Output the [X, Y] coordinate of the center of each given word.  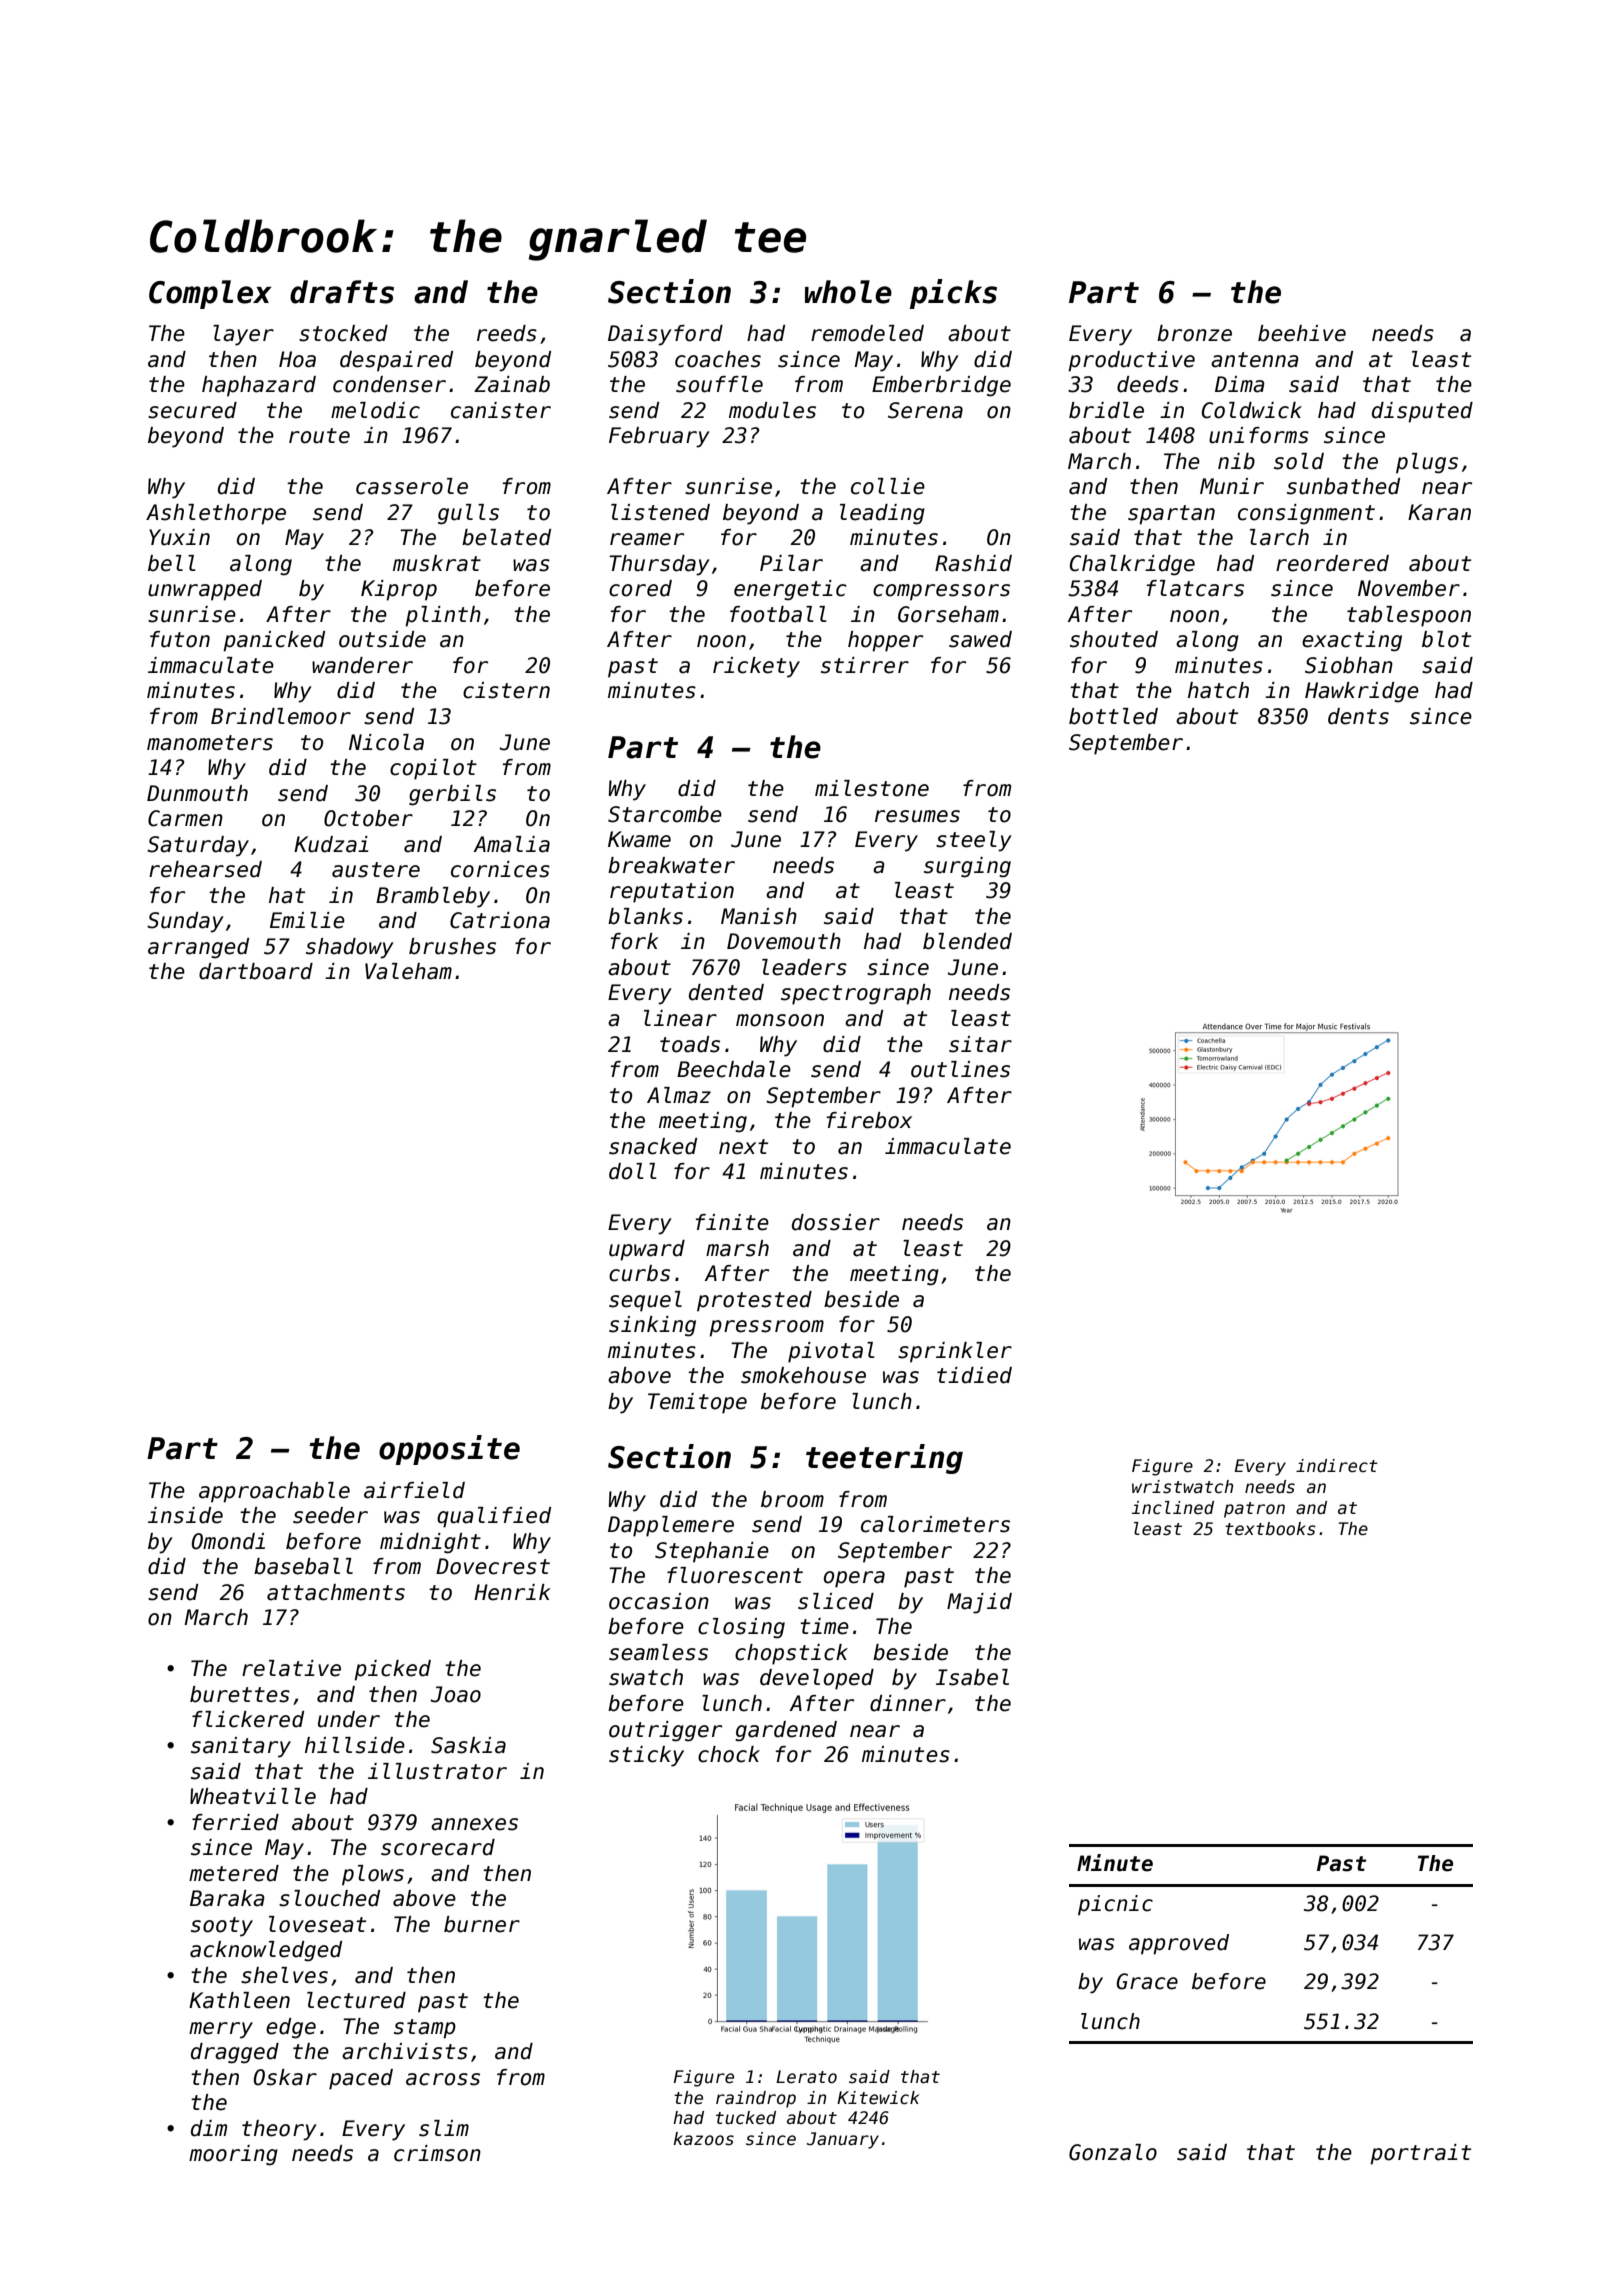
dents [1358, 716]
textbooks [1270, 1529]
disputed [1422, 412]
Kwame [639, 839]
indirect [1337, 1466]
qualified [494, 1517]
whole [848, 292]
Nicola [386, 742]
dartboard [256, 971]
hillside [355, 1745]
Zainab [512, 384]
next [743, 1147]
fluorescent [735, 1575]
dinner [908, 1703]
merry [221, 2030]
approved [1179, 1944]
